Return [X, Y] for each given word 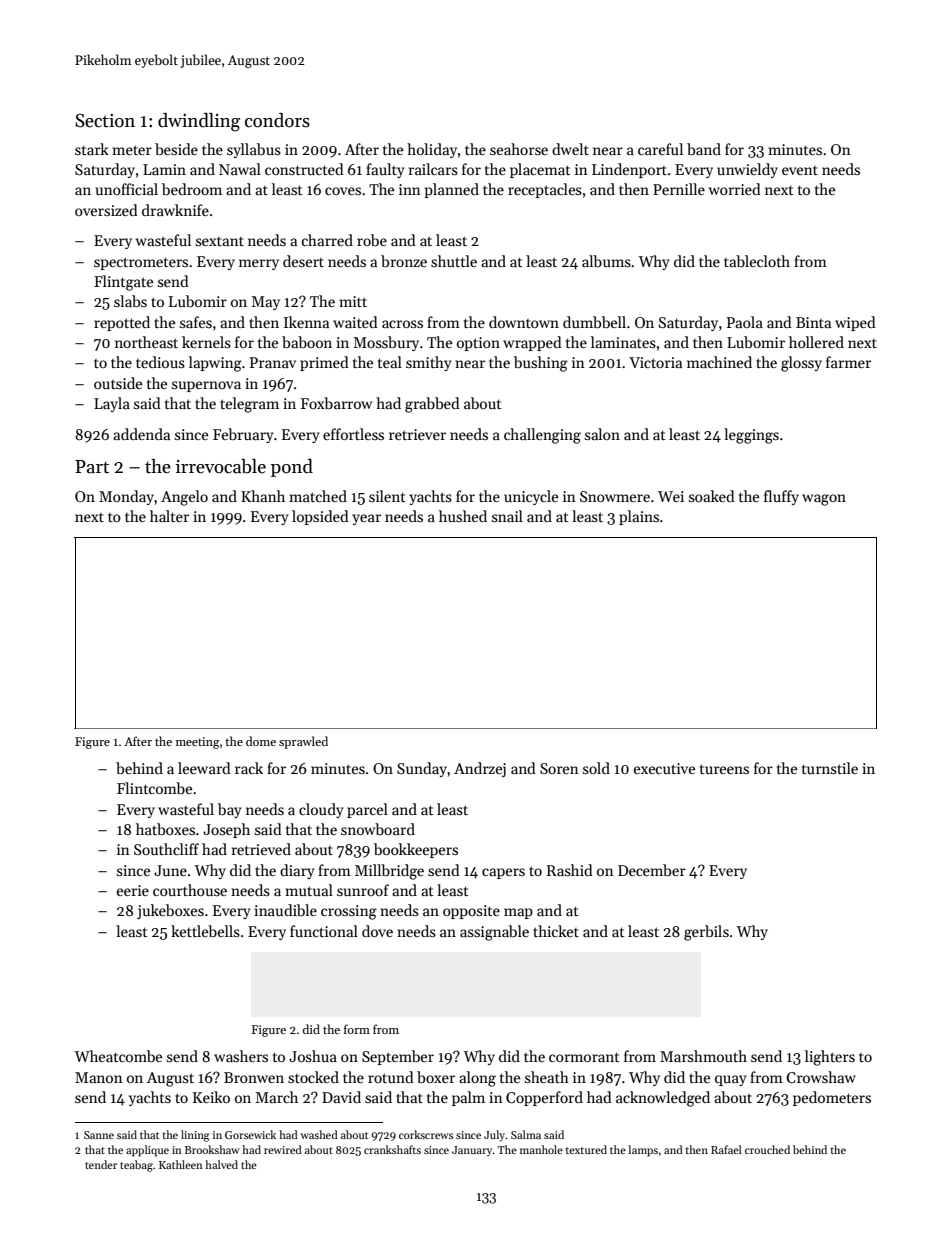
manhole [541, 1149]
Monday [126, 497]
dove [377, 931]
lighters [830, 1058]
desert [303, 261]
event [800, 170]
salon [602, 434]
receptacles [545, 190]
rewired [283, 1149]
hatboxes [165, 829]
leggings [751, 436]
